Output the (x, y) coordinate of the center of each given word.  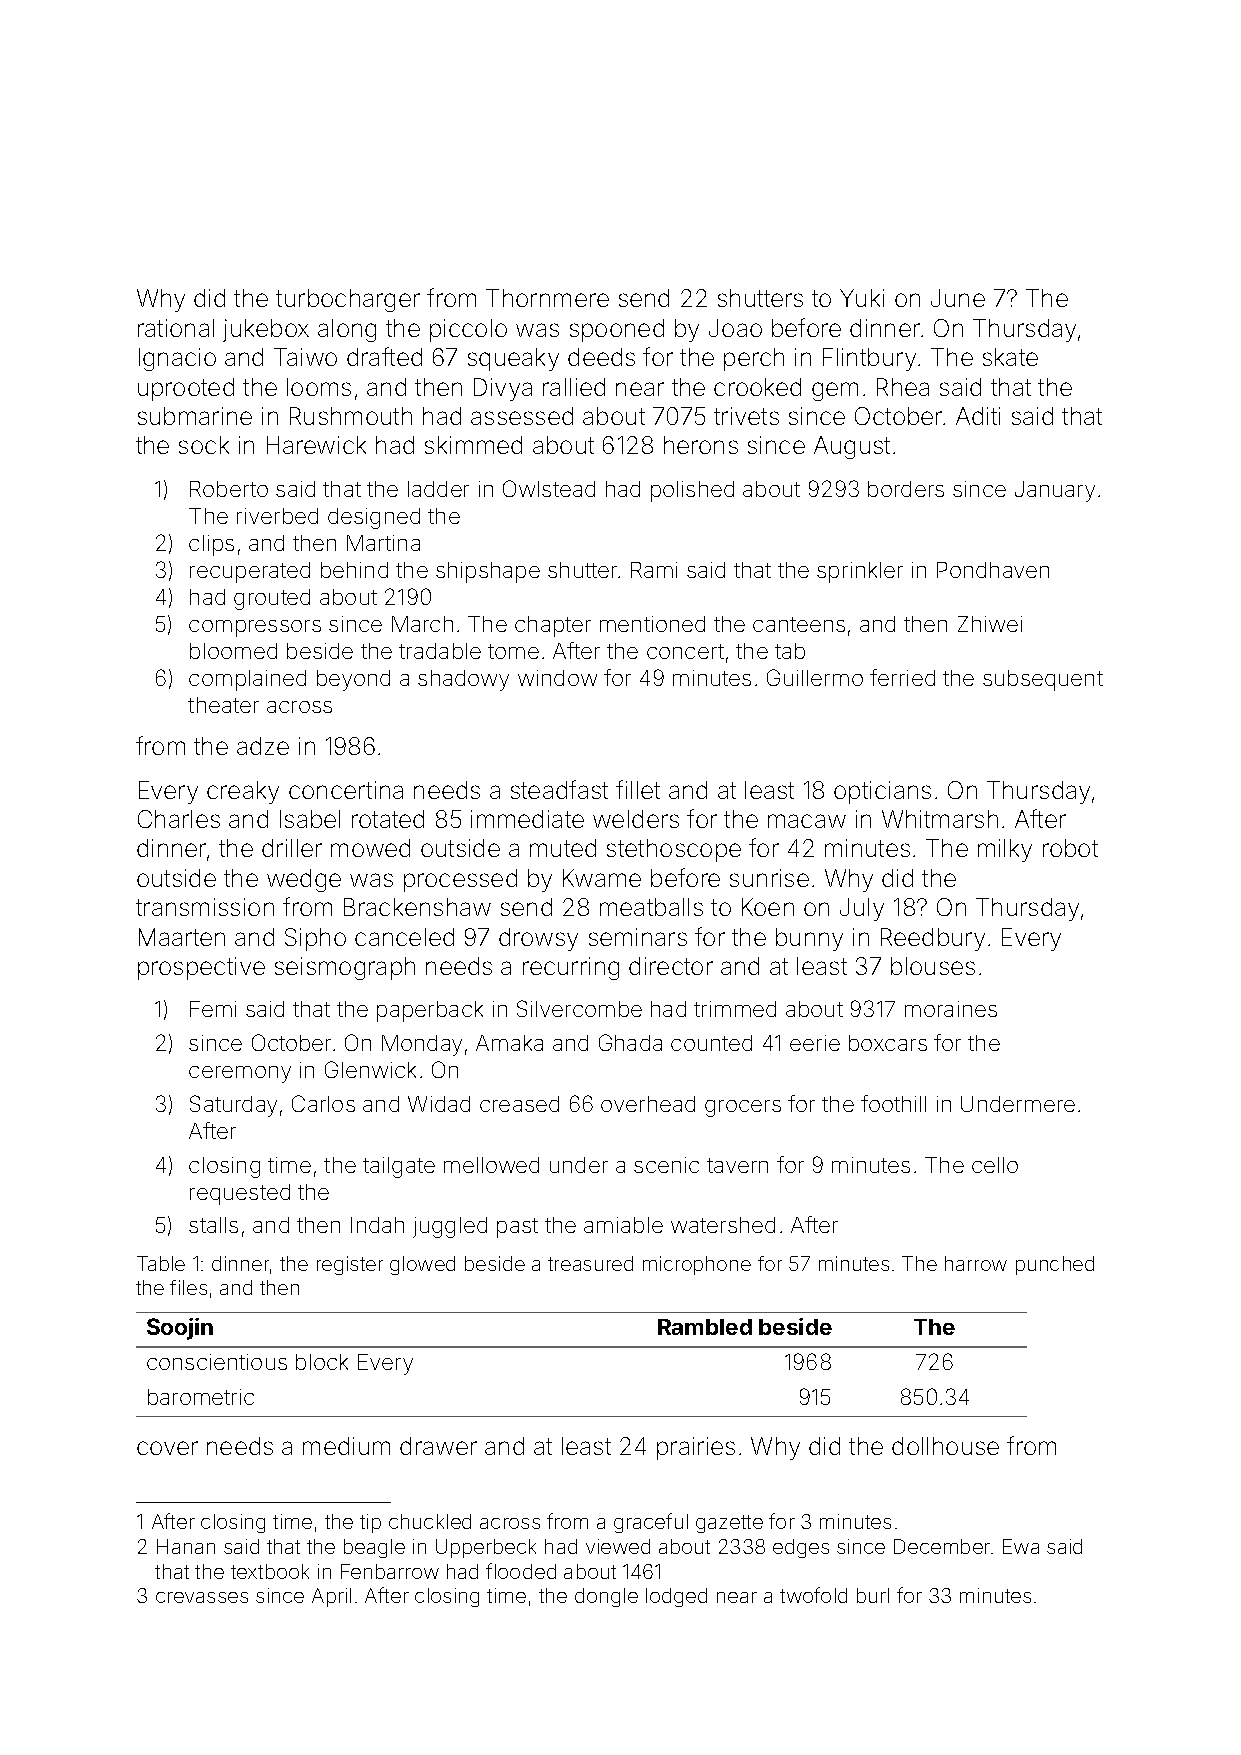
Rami (654, 570)
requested (240, 1194)
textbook (270, 1571)
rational (176, 328)
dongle (606, 1597)
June (958, 298)
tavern (737, 1165)
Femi (213, 1009)
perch (754, 359)
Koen (768, 907)
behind (354, 570)
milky (1005, 850)
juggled (450, 1227)
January (1055, 491)
